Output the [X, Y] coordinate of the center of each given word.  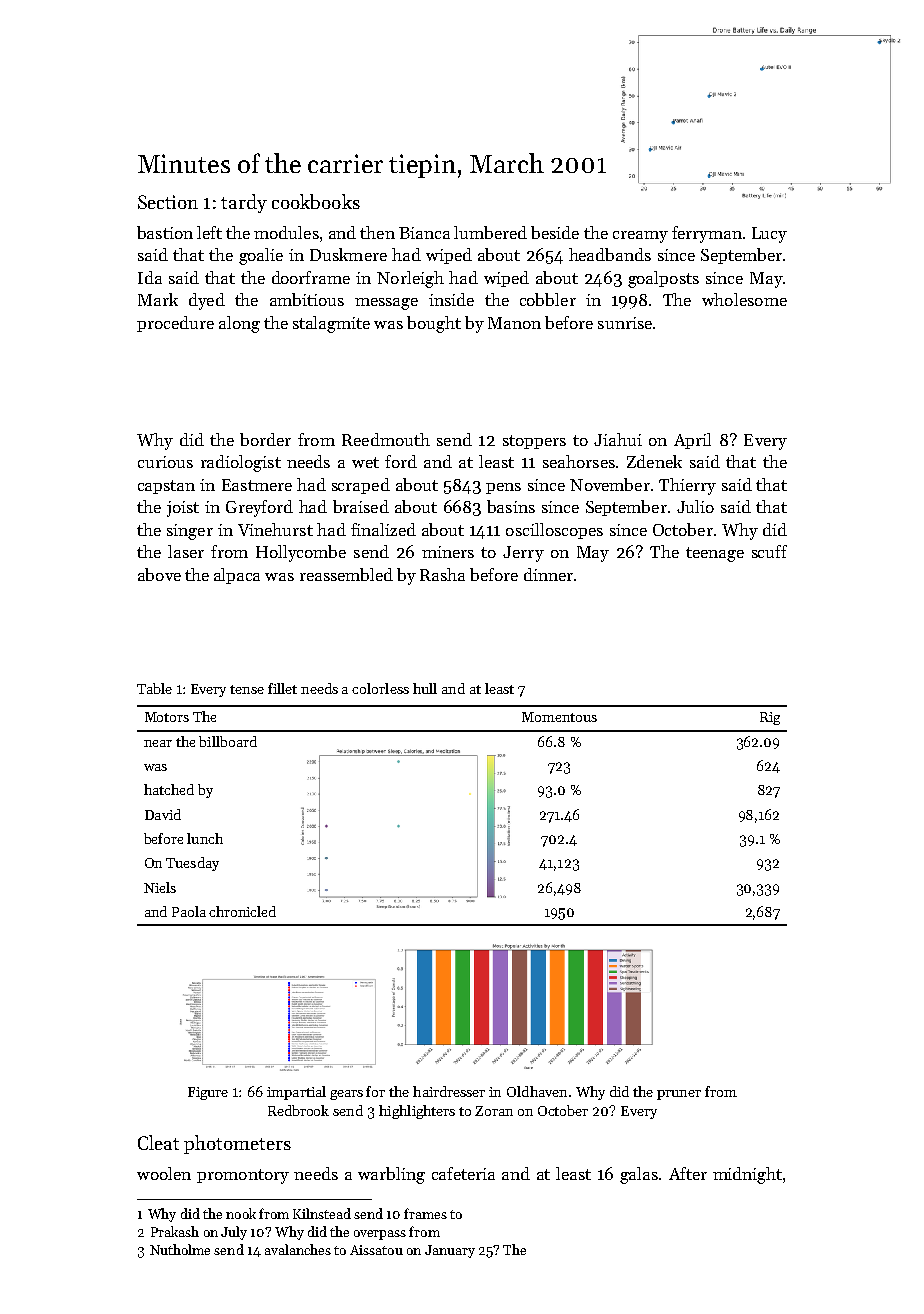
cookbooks [316, 201]
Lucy [769, 235]
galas [639, 1175]
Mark [158, 299]
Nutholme [180, 1249]
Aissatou [376, 1250]
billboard [228, 741]
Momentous [559, 717]
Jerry [523, 554]
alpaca [237, 576]
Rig [770, 718]
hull [425, 688]
